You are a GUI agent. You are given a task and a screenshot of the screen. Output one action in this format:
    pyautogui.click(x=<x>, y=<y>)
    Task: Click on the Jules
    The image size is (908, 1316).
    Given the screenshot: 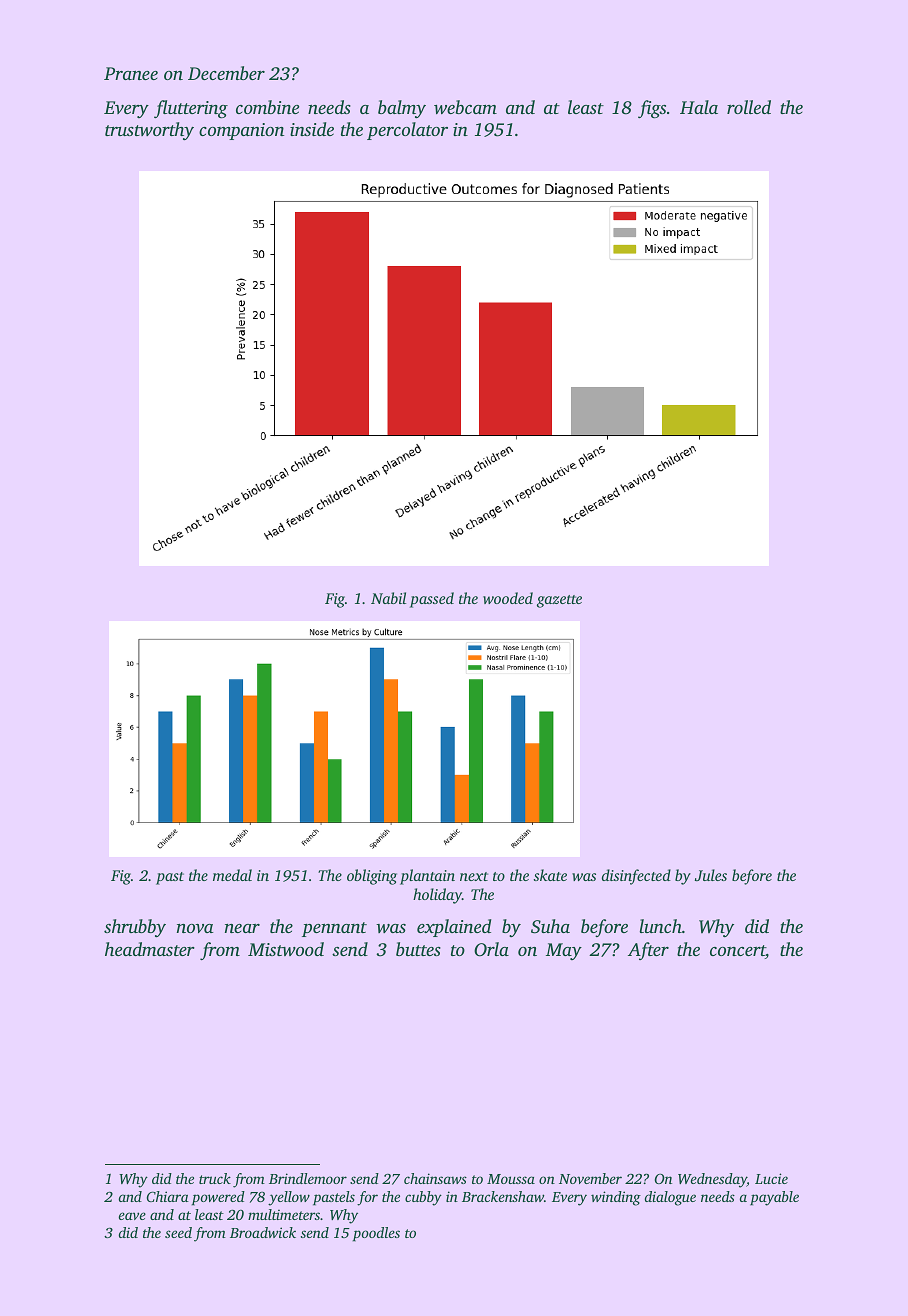 What is the action you would take?
    pyautogui.click(x=711, y=875)
